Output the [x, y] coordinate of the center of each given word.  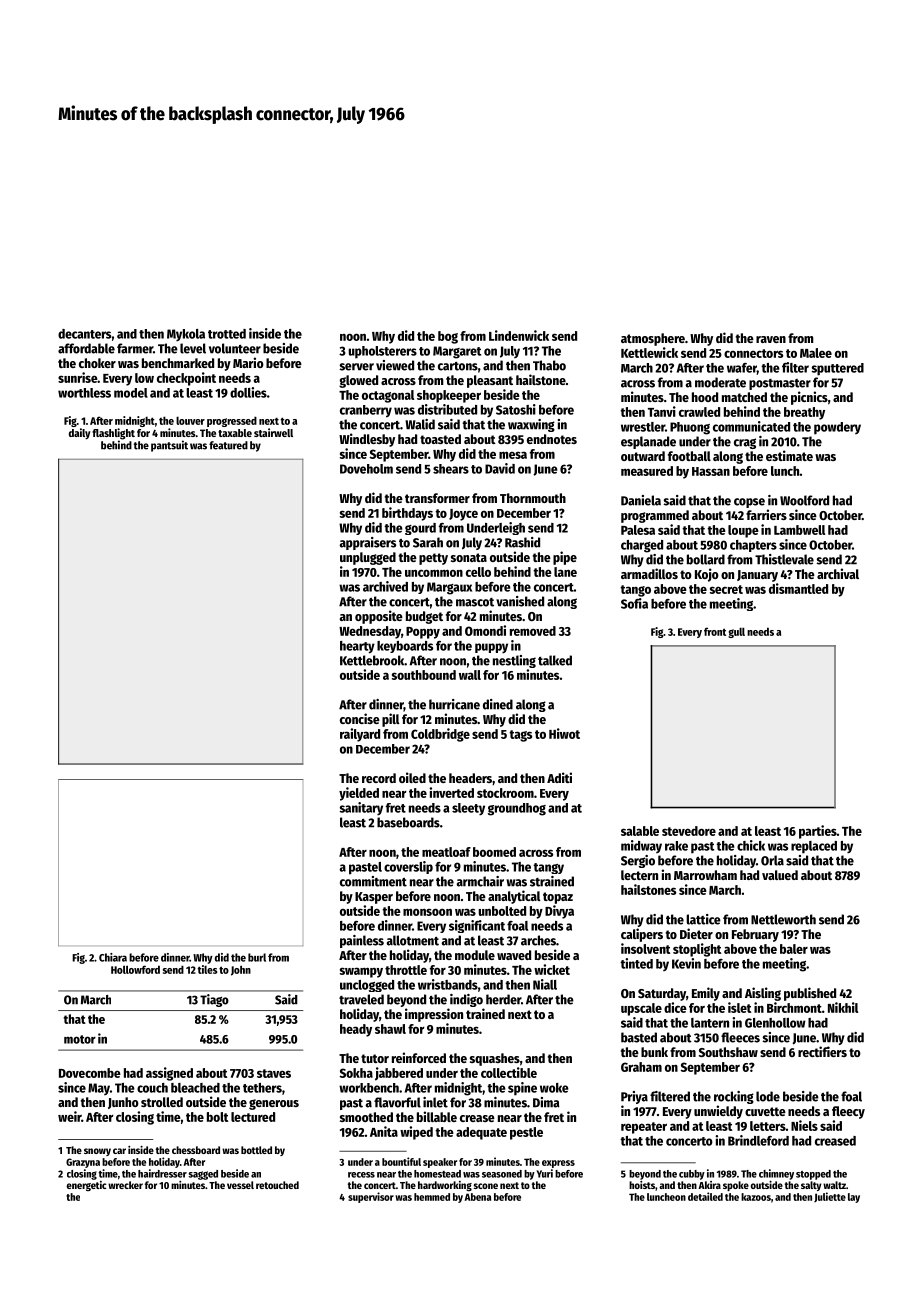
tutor [375, 1058]
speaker [440, 1163]
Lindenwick [519, 335]
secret [726, 589]
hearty [357, 647]
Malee [816, 353]
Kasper [374, 898]
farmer [135, 348]
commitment [373, 881]
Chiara [113, 957]
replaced [814, 847]
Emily [706, 994]
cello [478, 572]
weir [69, 1116]
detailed [705, 1196]
